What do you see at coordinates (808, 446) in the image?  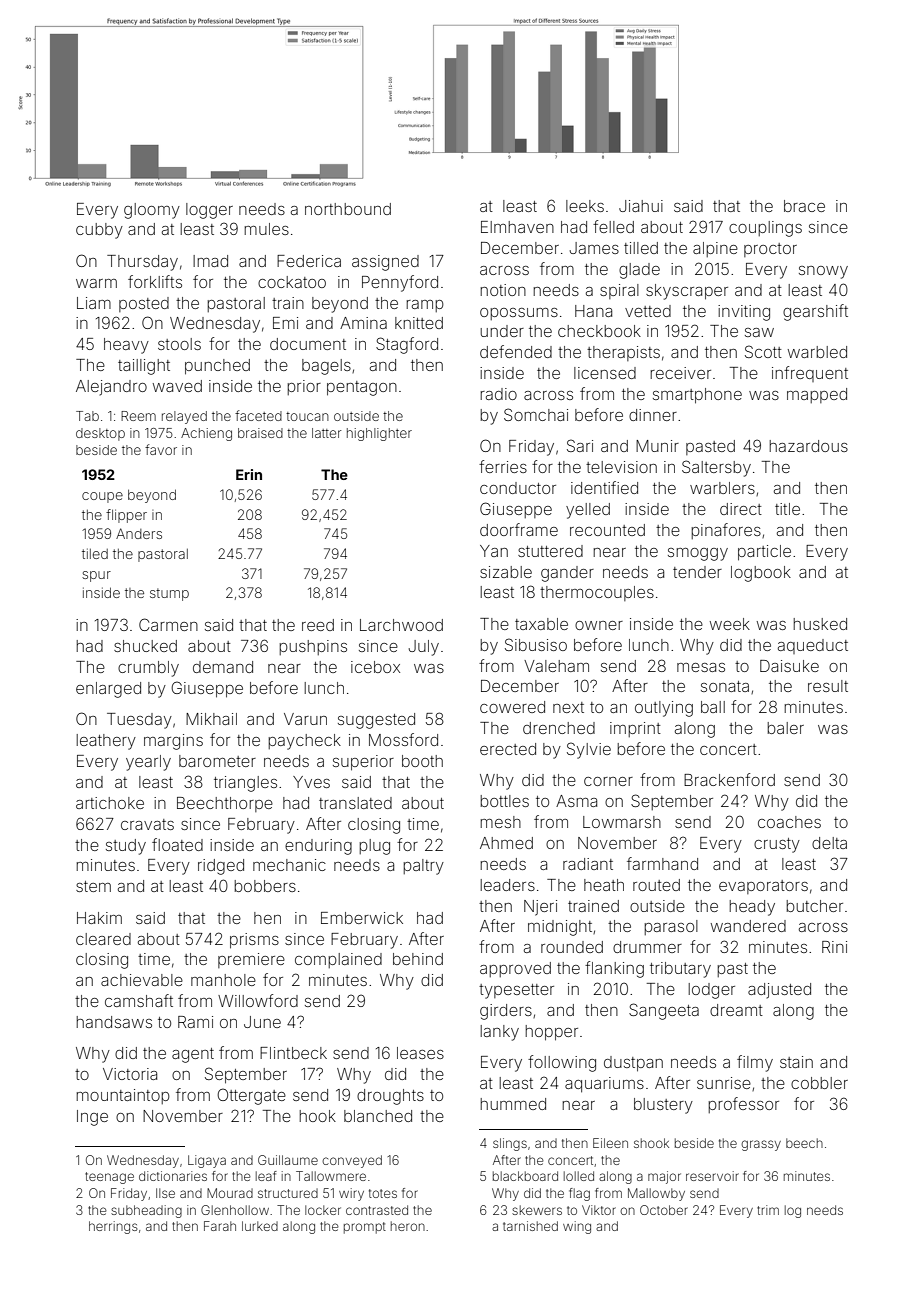 I see `hazardous` at bounding box center [808, 446].
